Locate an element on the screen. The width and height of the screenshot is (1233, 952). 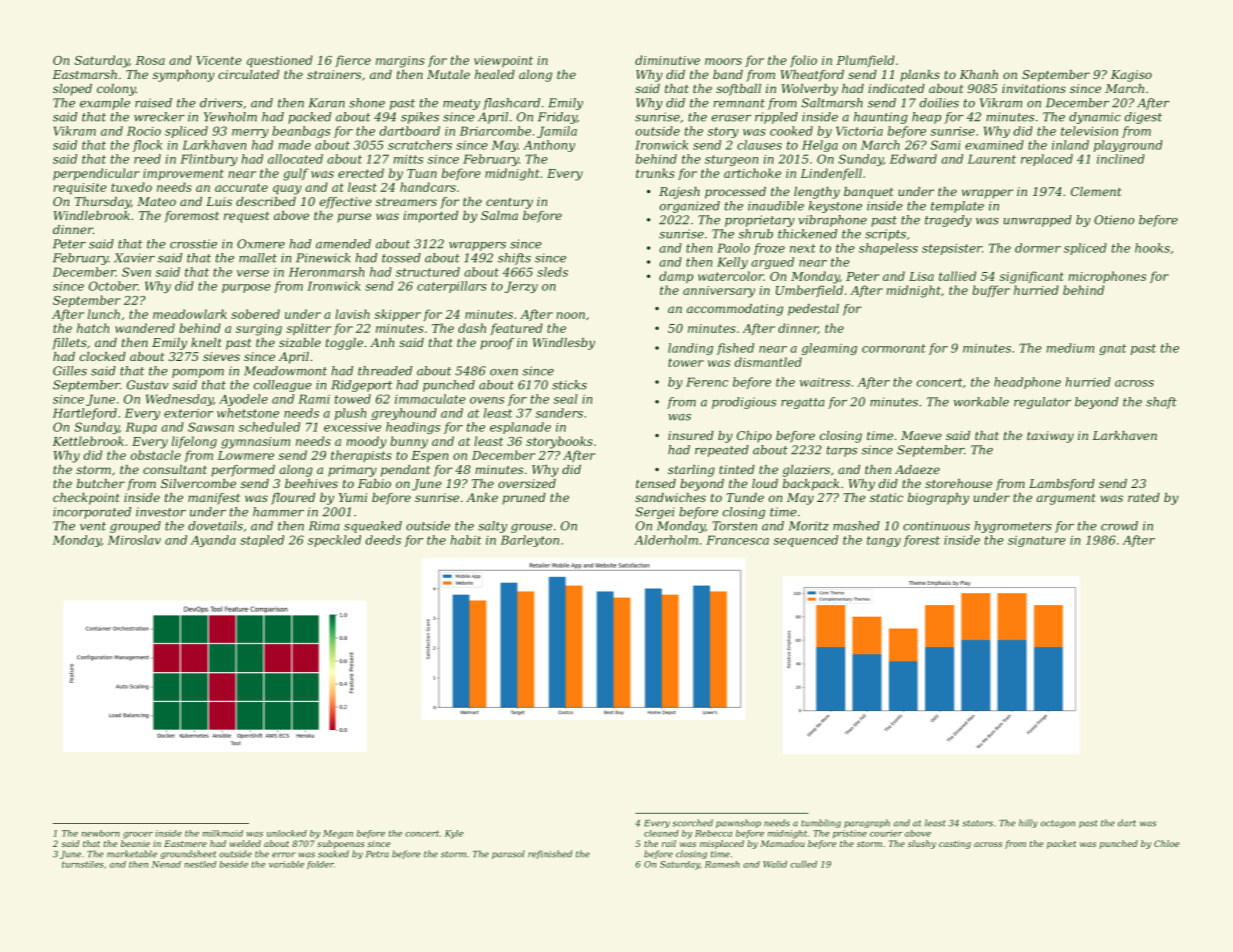
waitress is located at coordinates (825, 382).
